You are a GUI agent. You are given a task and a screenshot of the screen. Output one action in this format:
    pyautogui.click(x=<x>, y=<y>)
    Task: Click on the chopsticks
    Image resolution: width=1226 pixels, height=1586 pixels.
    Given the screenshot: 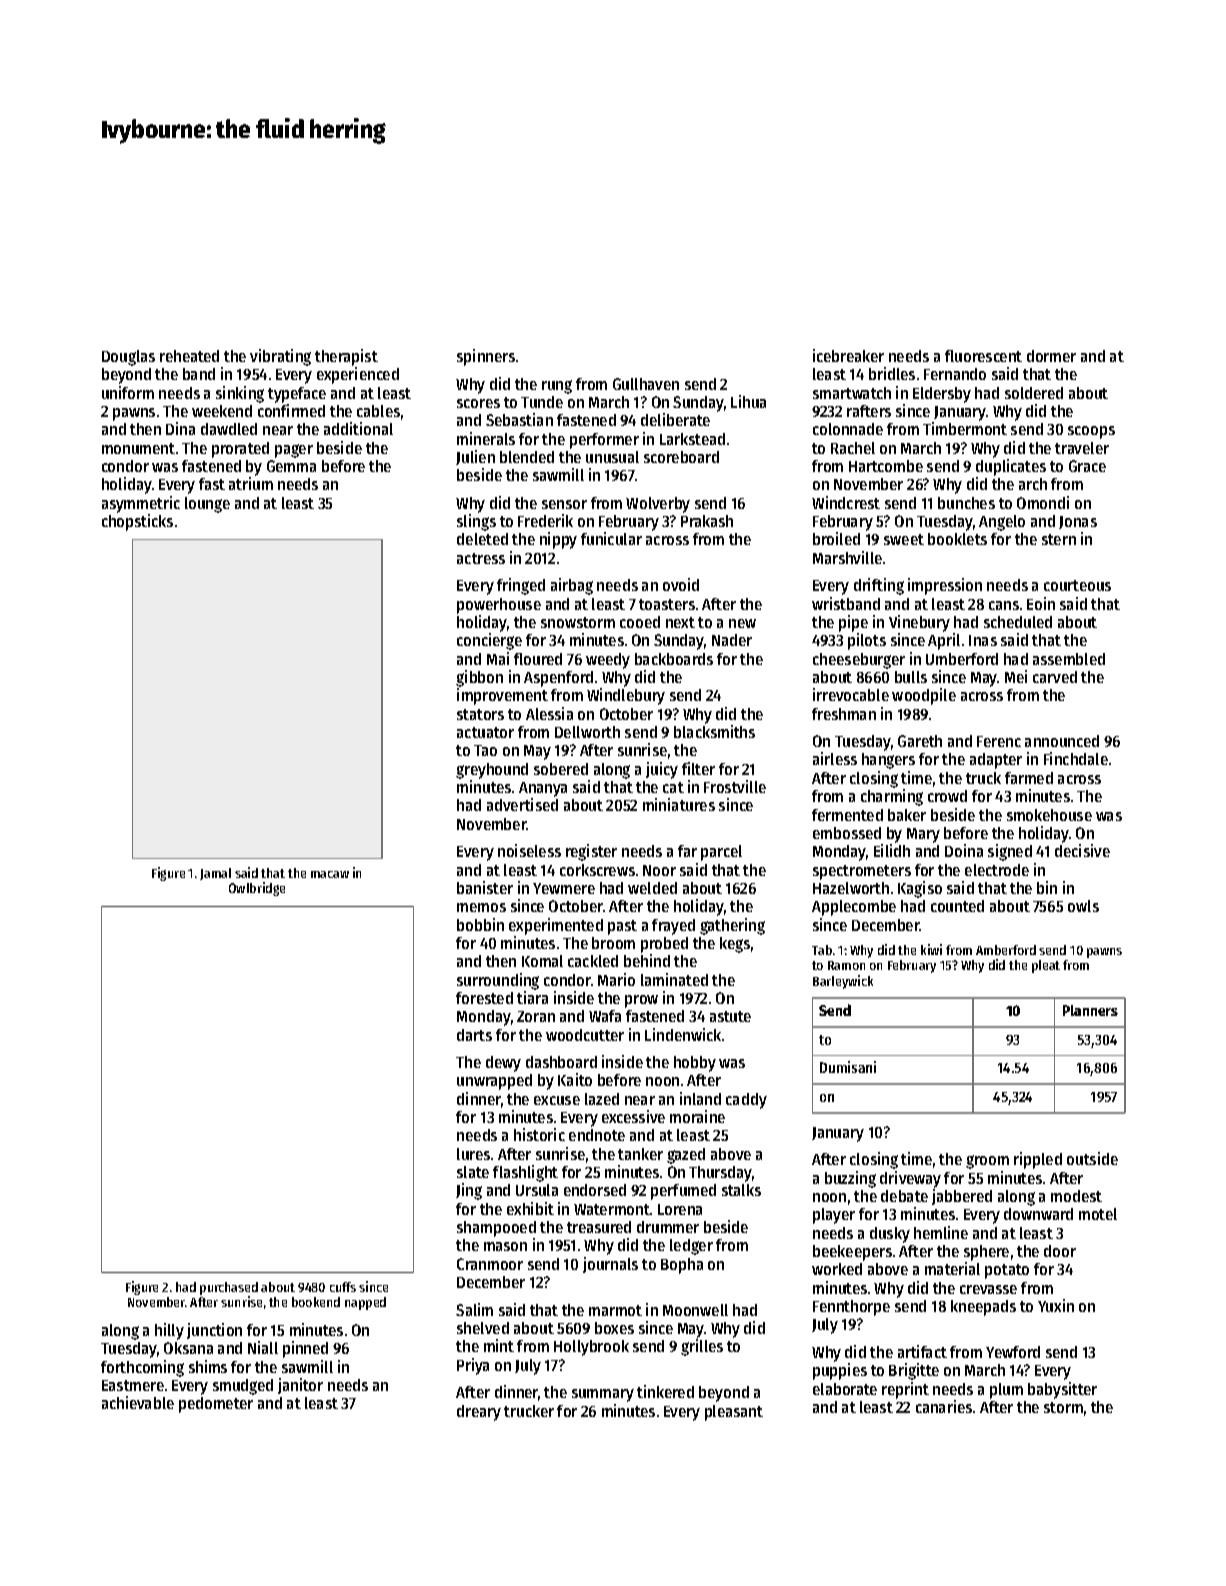 What is the action you would take?
    pyautogui.click(x=137, y=522)
